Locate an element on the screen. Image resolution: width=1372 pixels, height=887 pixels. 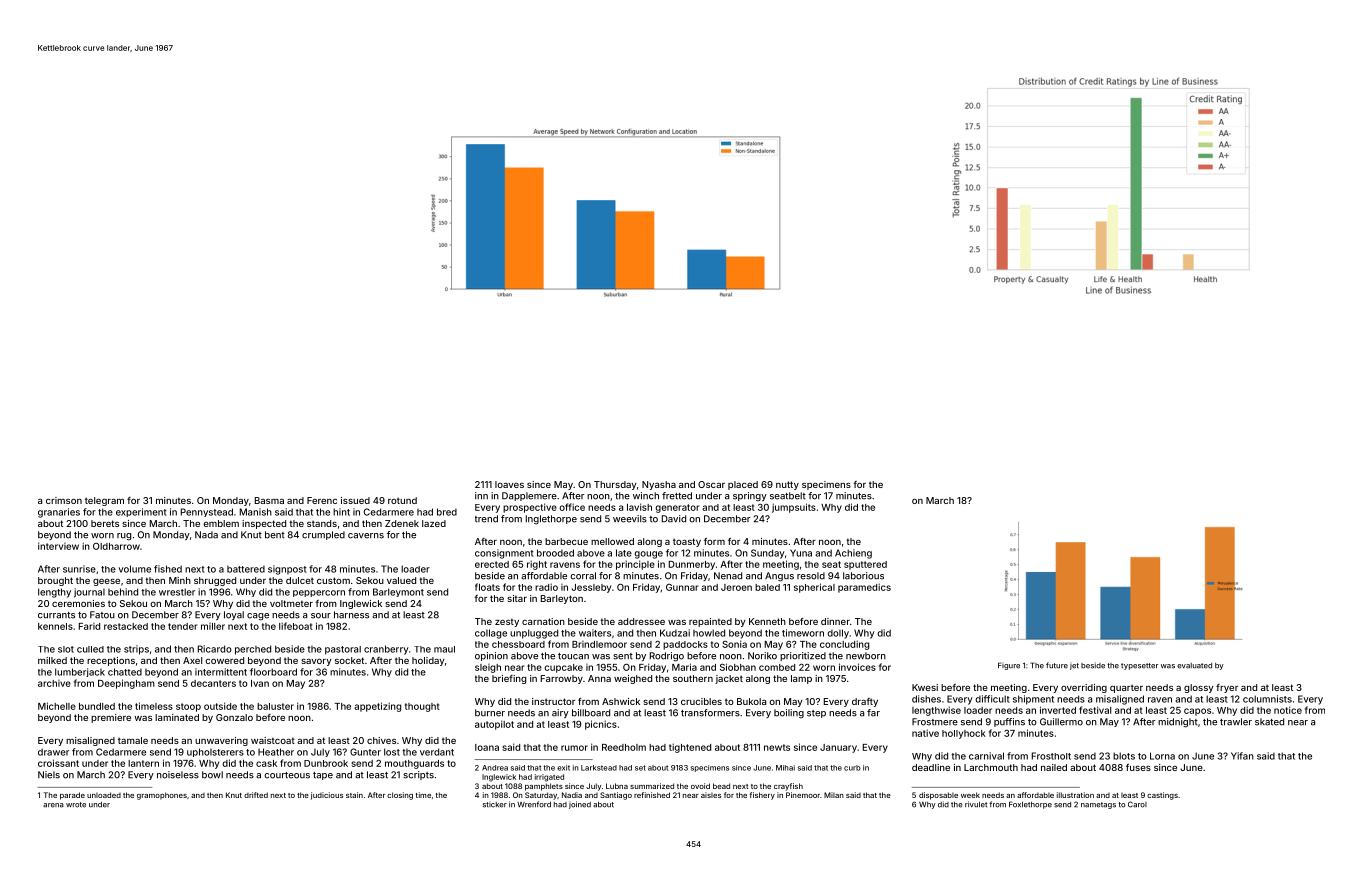
loaves is located at coordinates (509, 484).
